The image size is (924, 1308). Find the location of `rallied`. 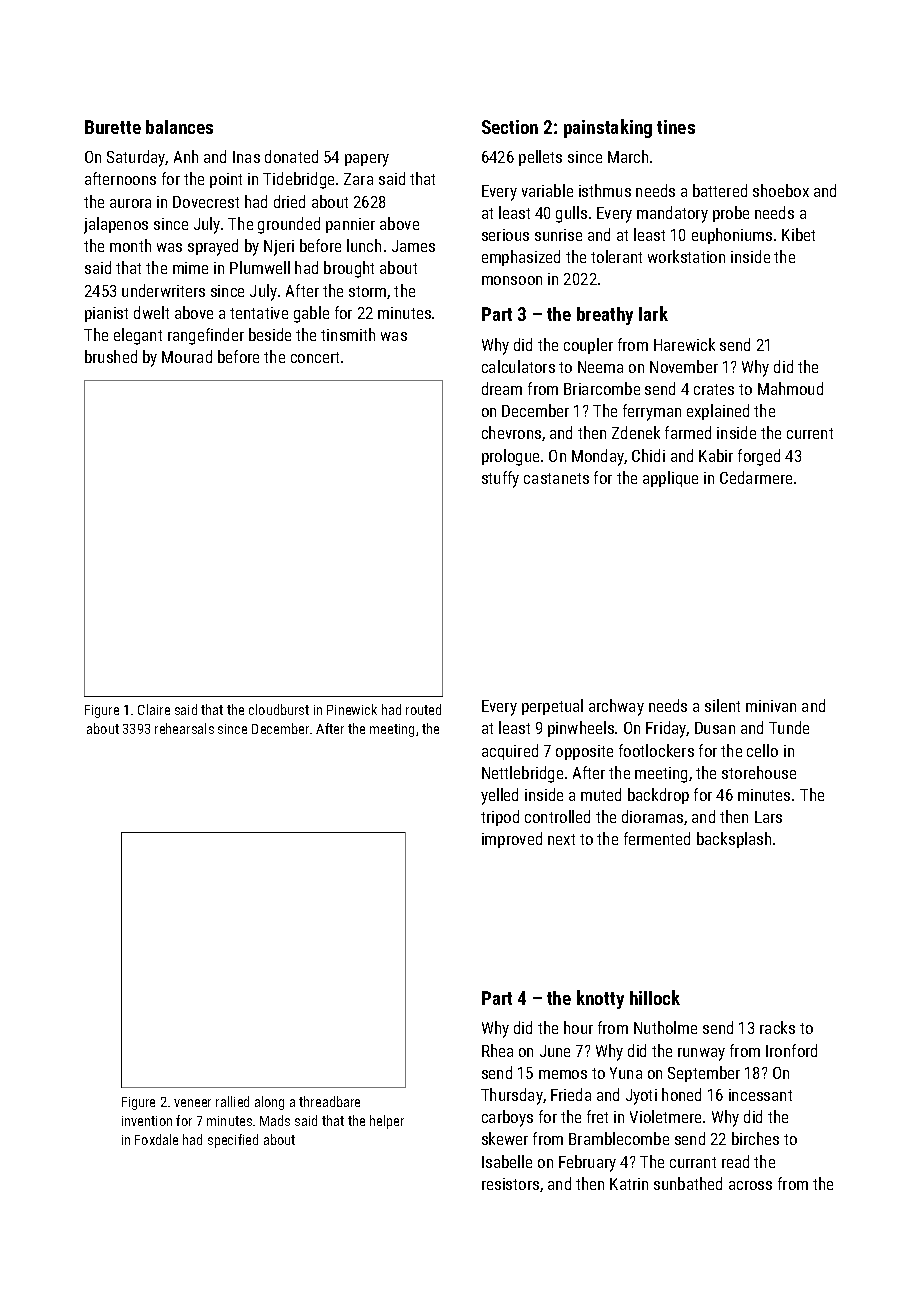

rallied is located at coordinates (232, 1101).
